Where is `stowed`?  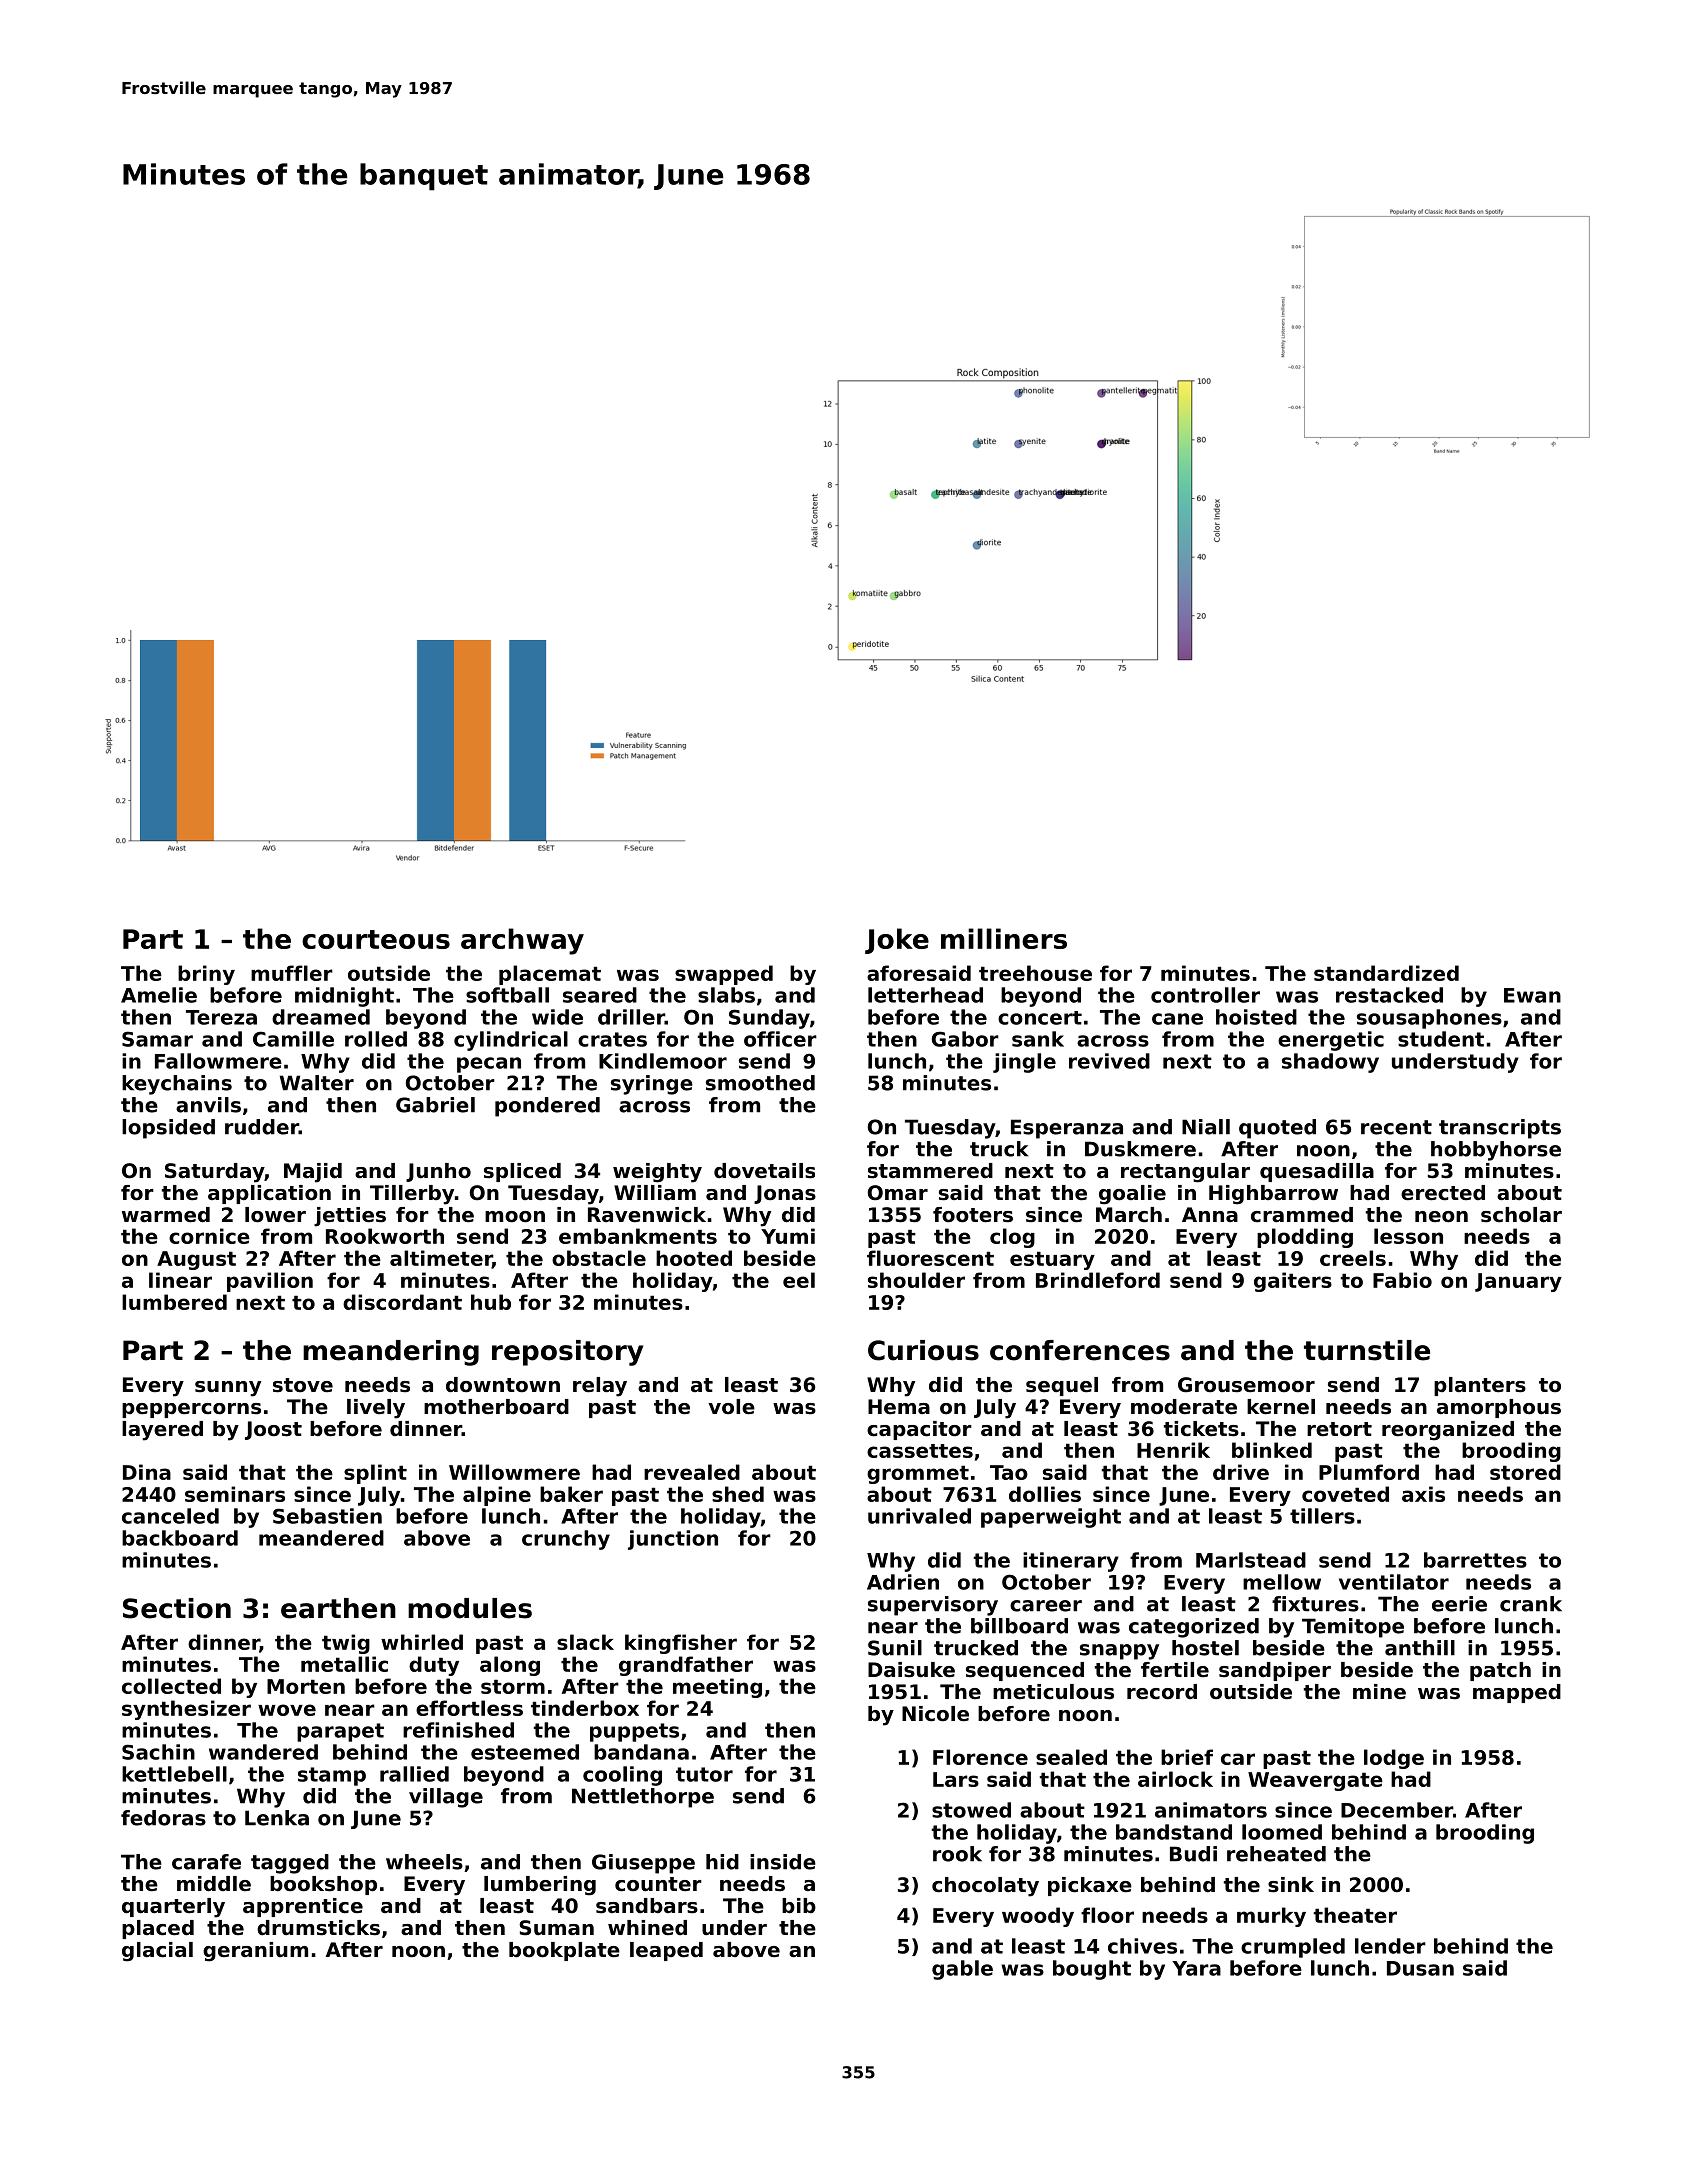 stowed is located at coordinates (971, 1810).
